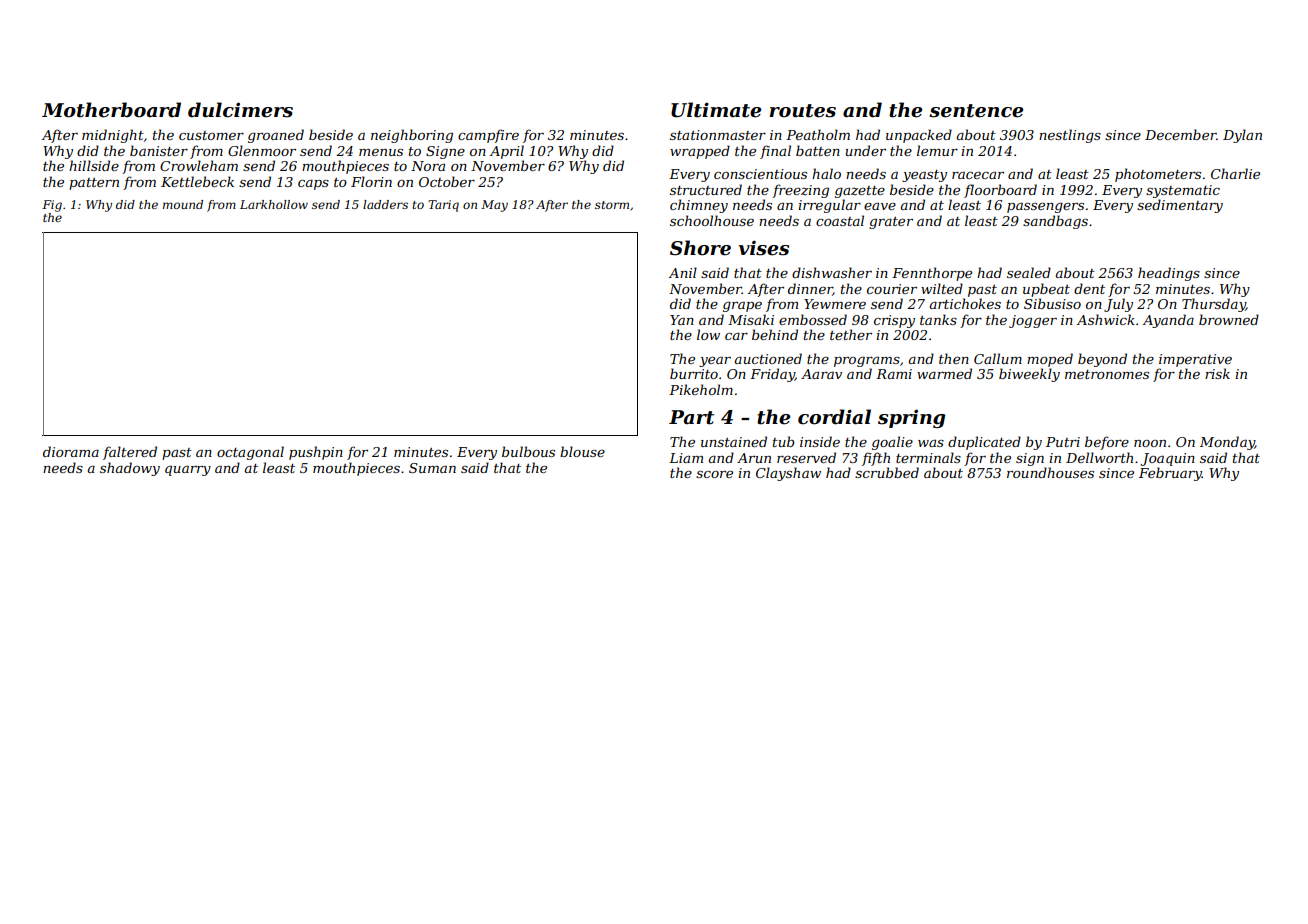 Image resolution: width=1308 pixels, height=924 pixels. Describe the element at coordinates (1046, 290) in the document. I see `upbeat` at that location.
